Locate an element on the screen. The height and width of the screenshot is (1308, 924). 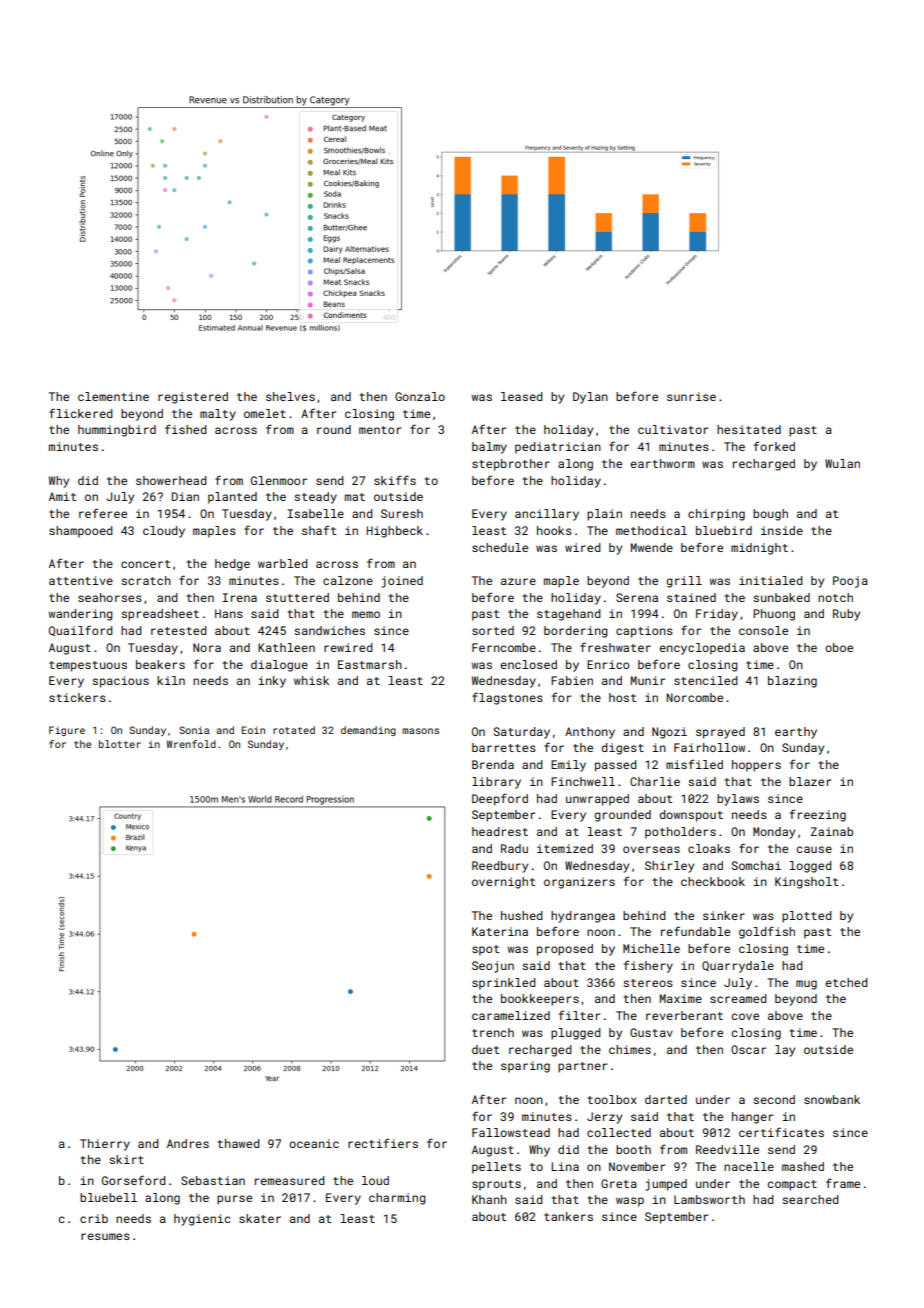
Andres is located at coordinates (188, 1143).
